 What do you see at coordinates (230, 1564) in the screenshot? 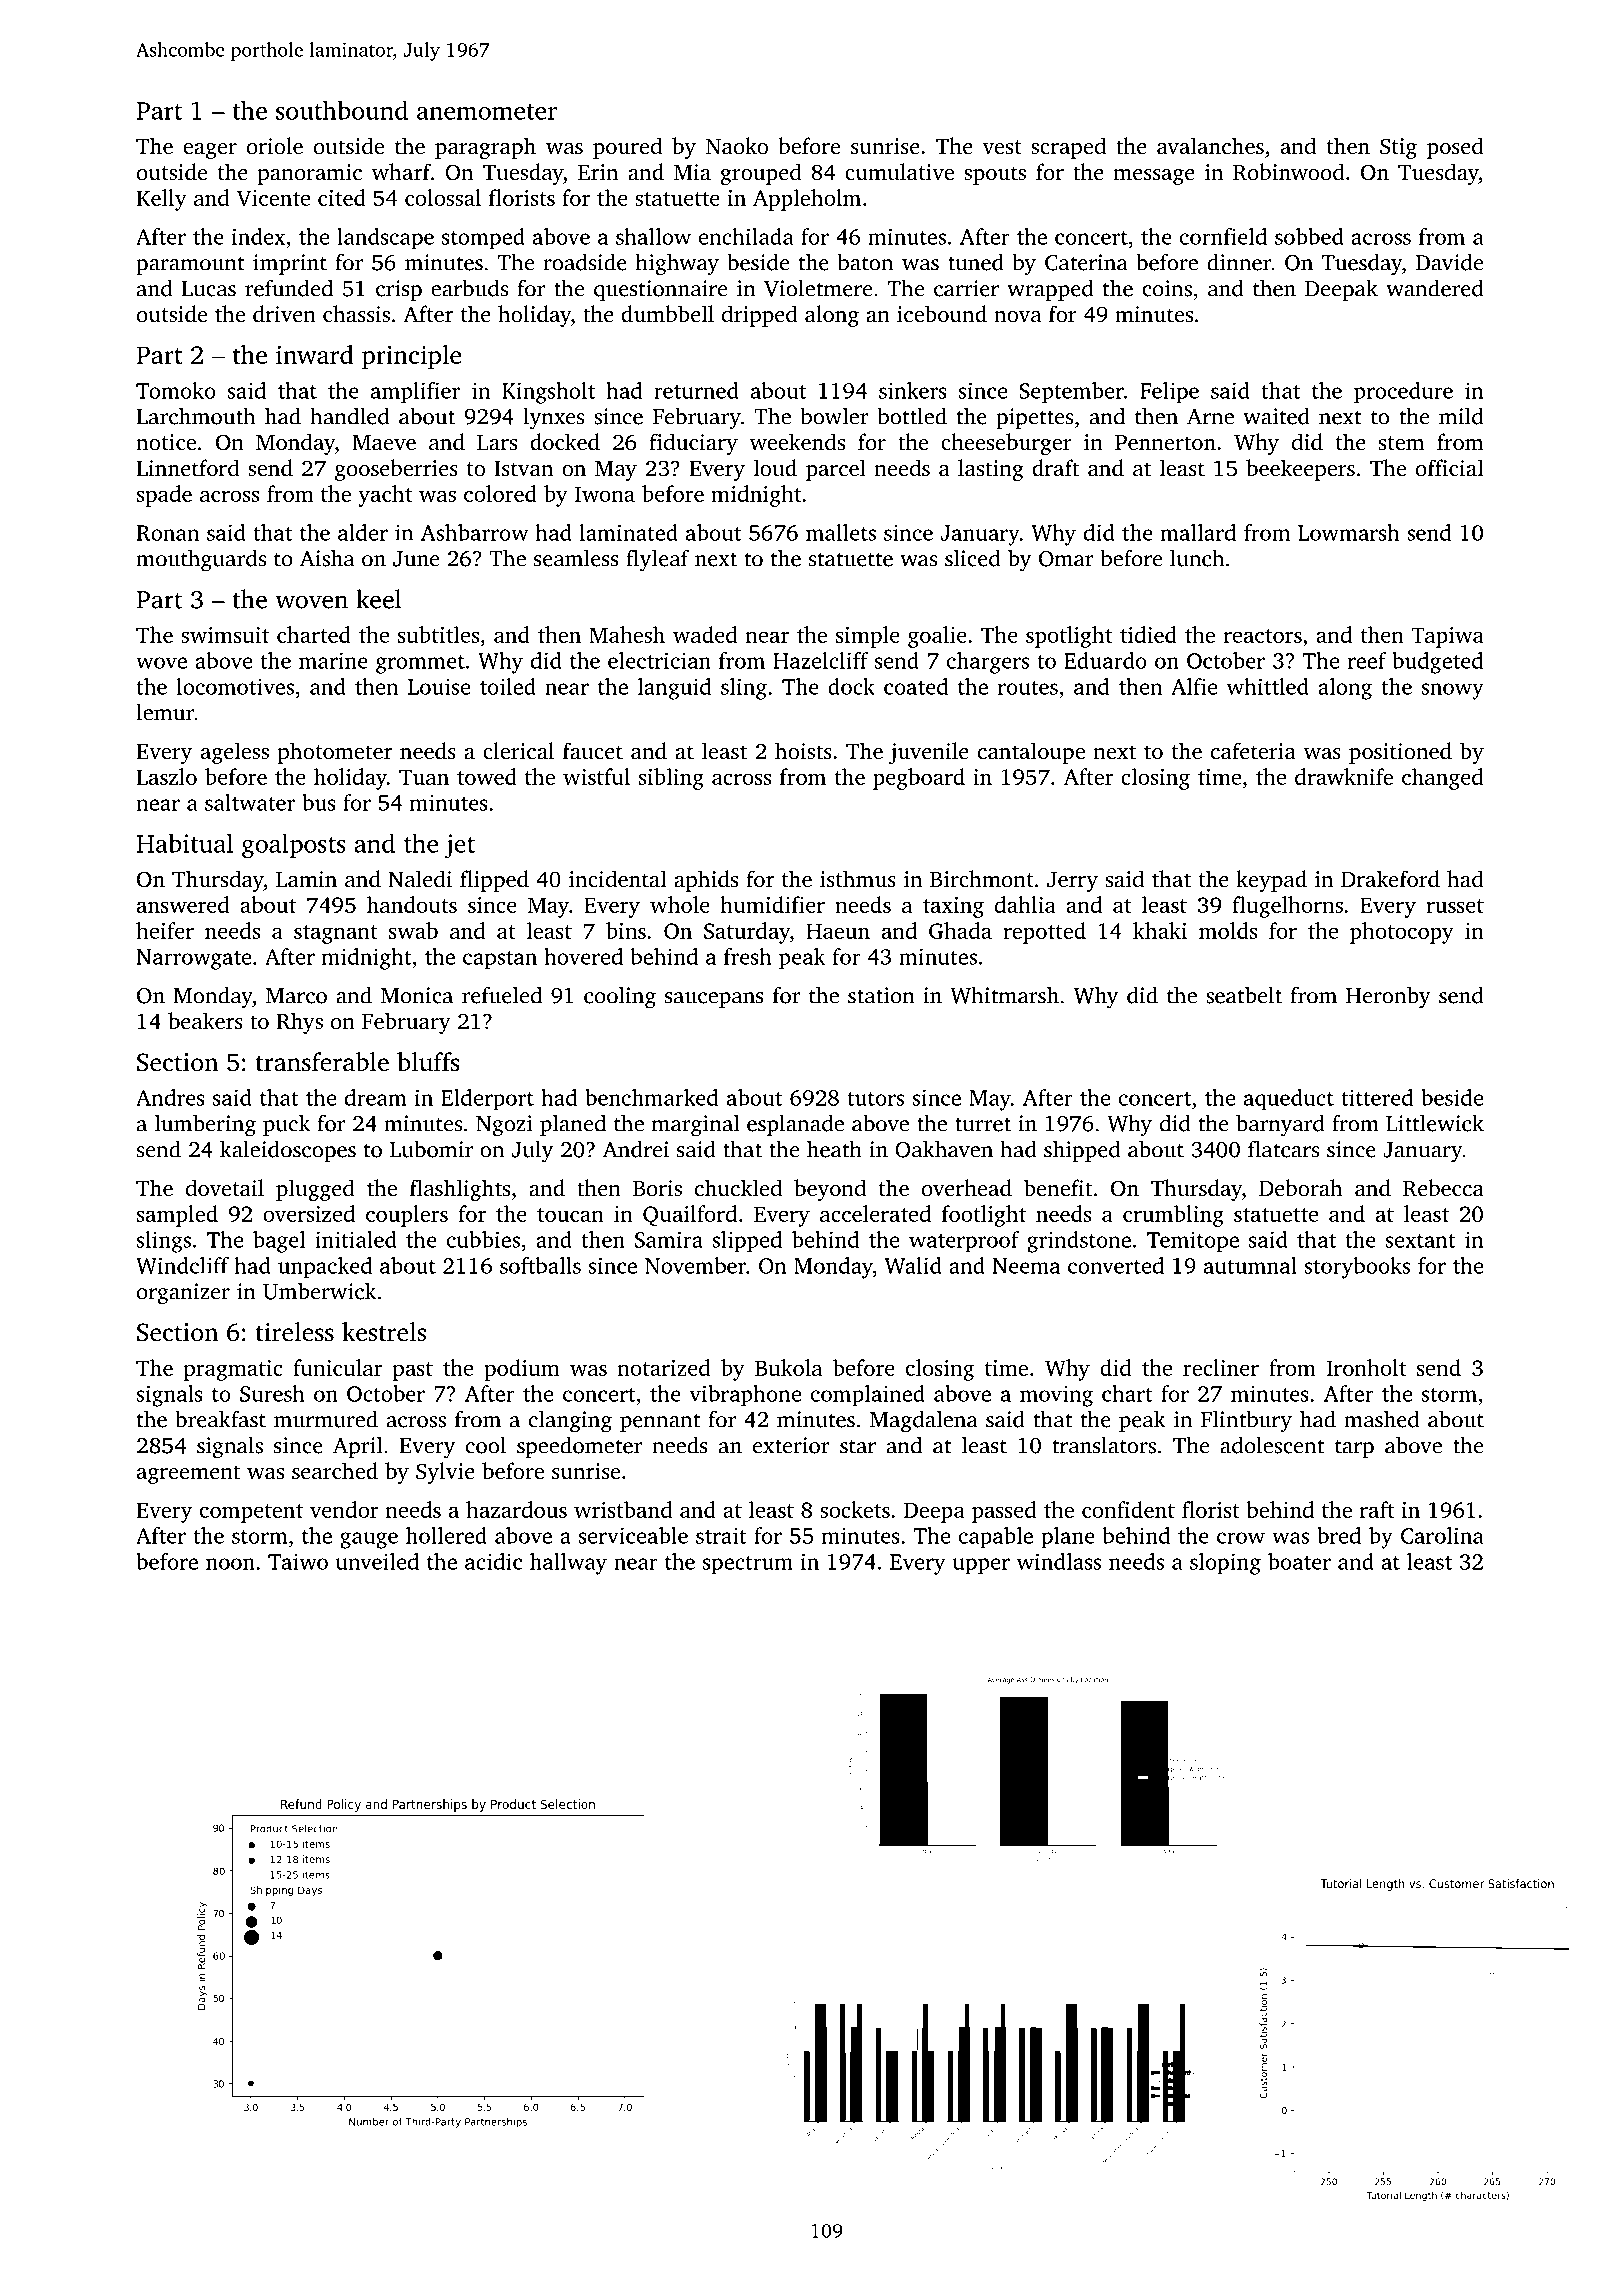
I see `noon` at bounding box center [230, 1564].
